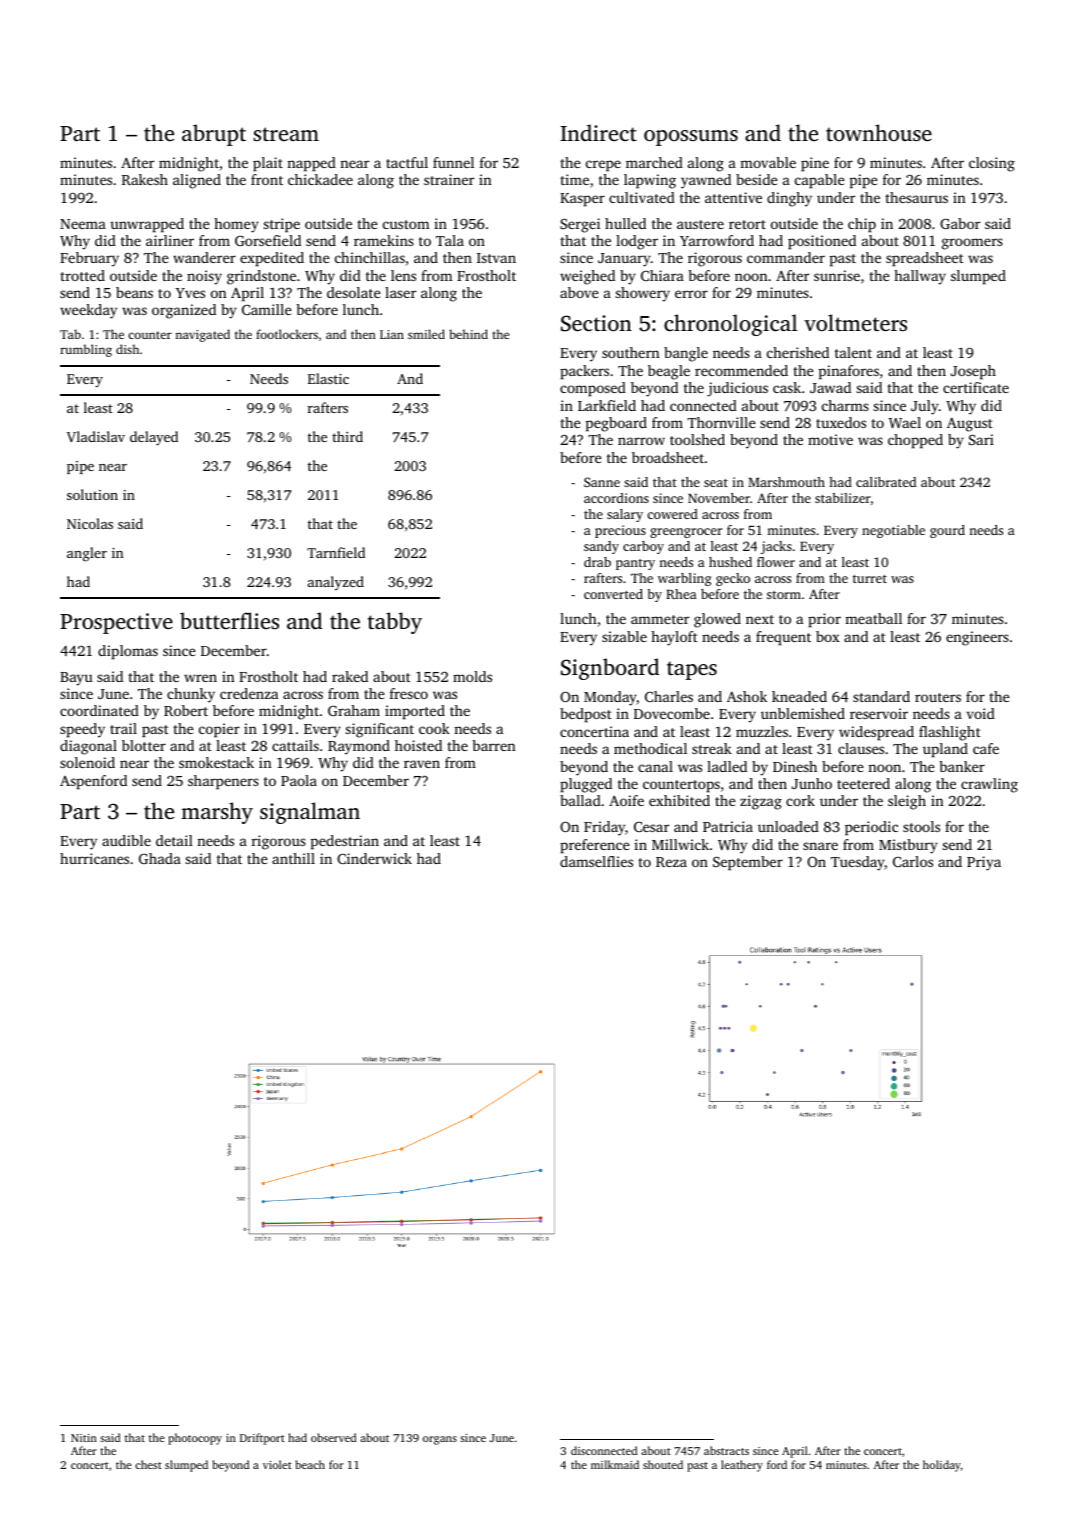 Image resolution: width=1080 pixels, height=1527 pixels. What do you see at coordinates (440, 1440) in the image?
I see `organs` at bounding box center [440, 1440].
